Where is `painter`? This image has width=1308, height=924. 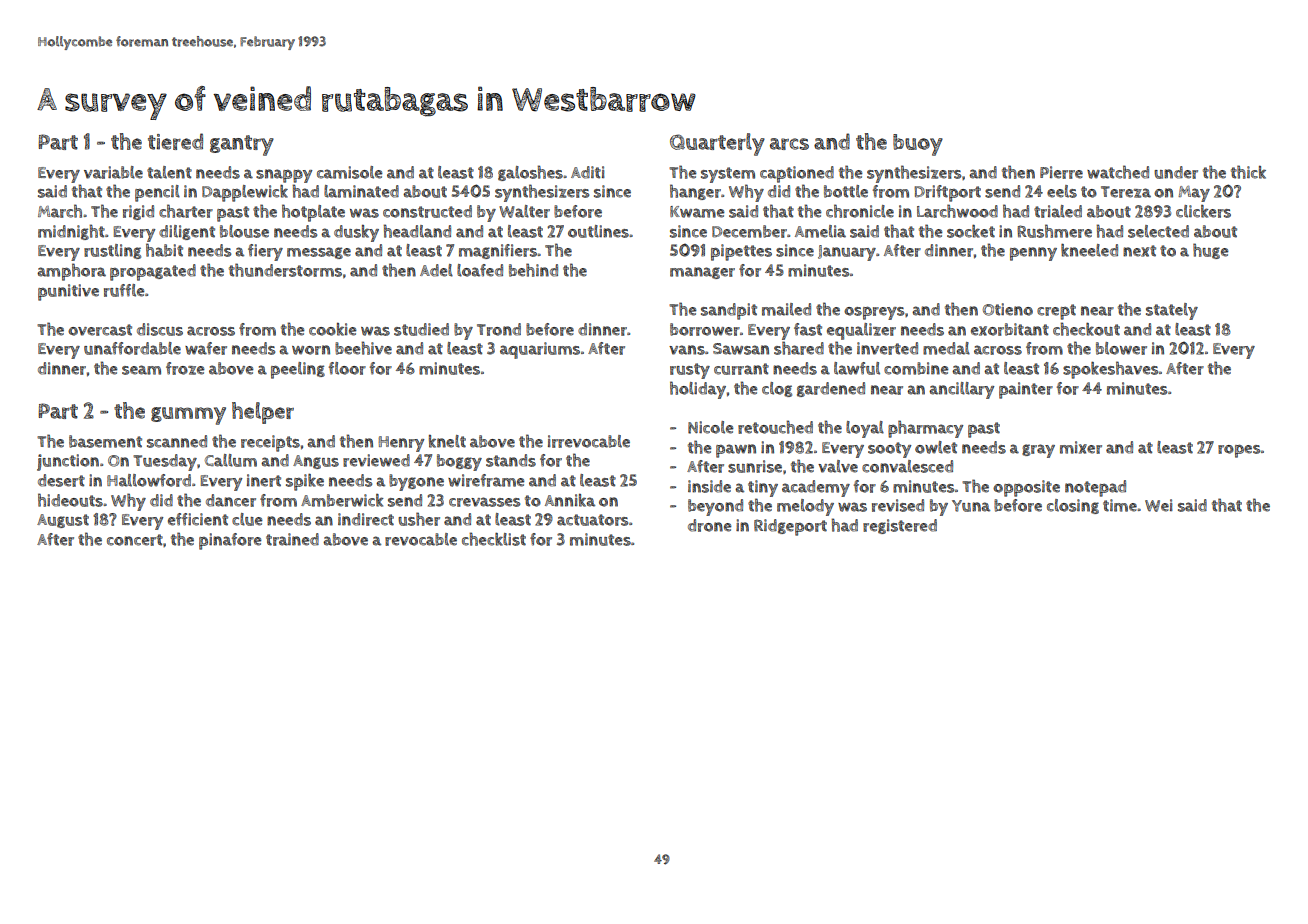 painter is located at coordinates (1026, 390).
